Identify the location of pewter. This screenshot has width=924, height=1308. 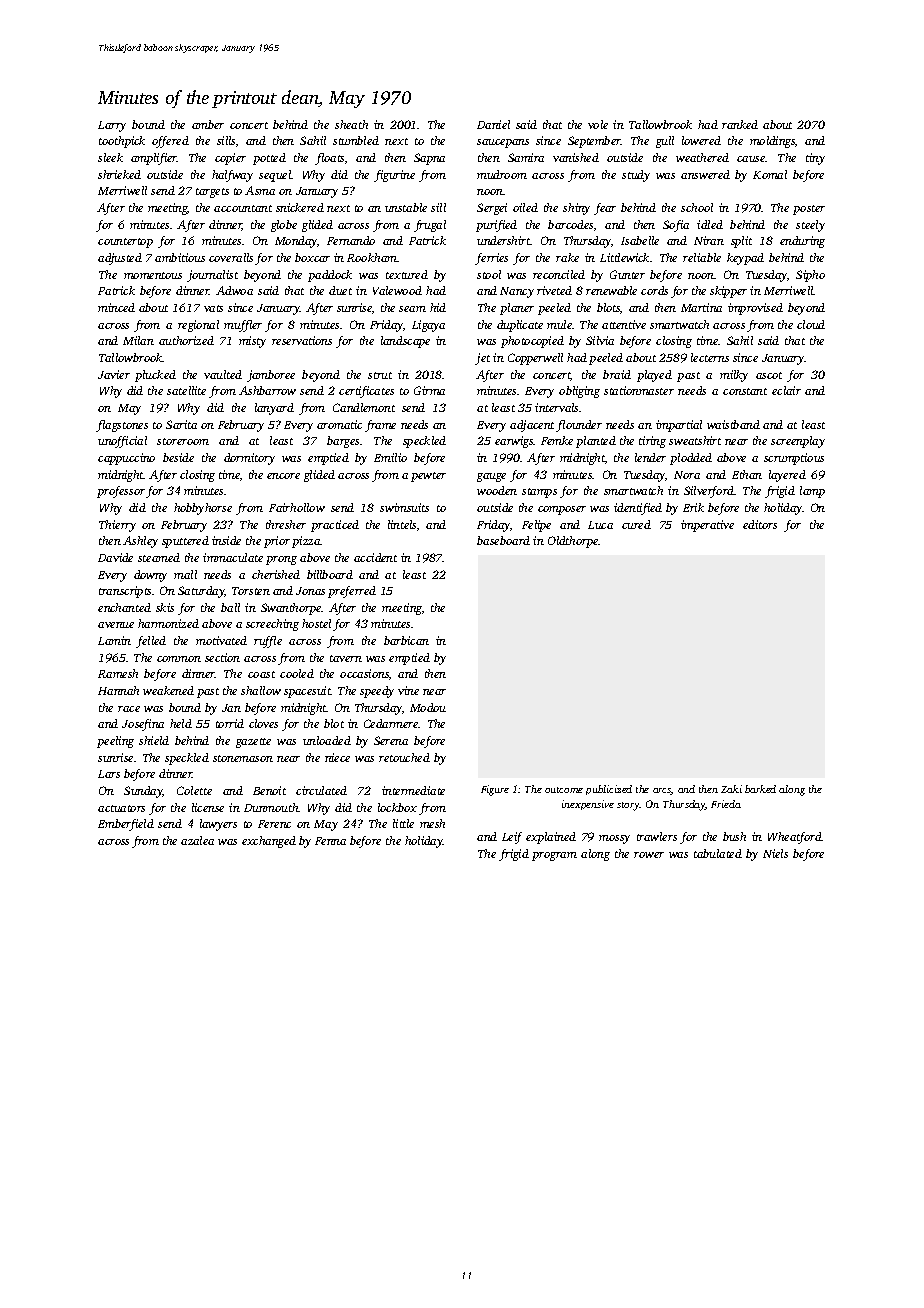
(428, 477).
